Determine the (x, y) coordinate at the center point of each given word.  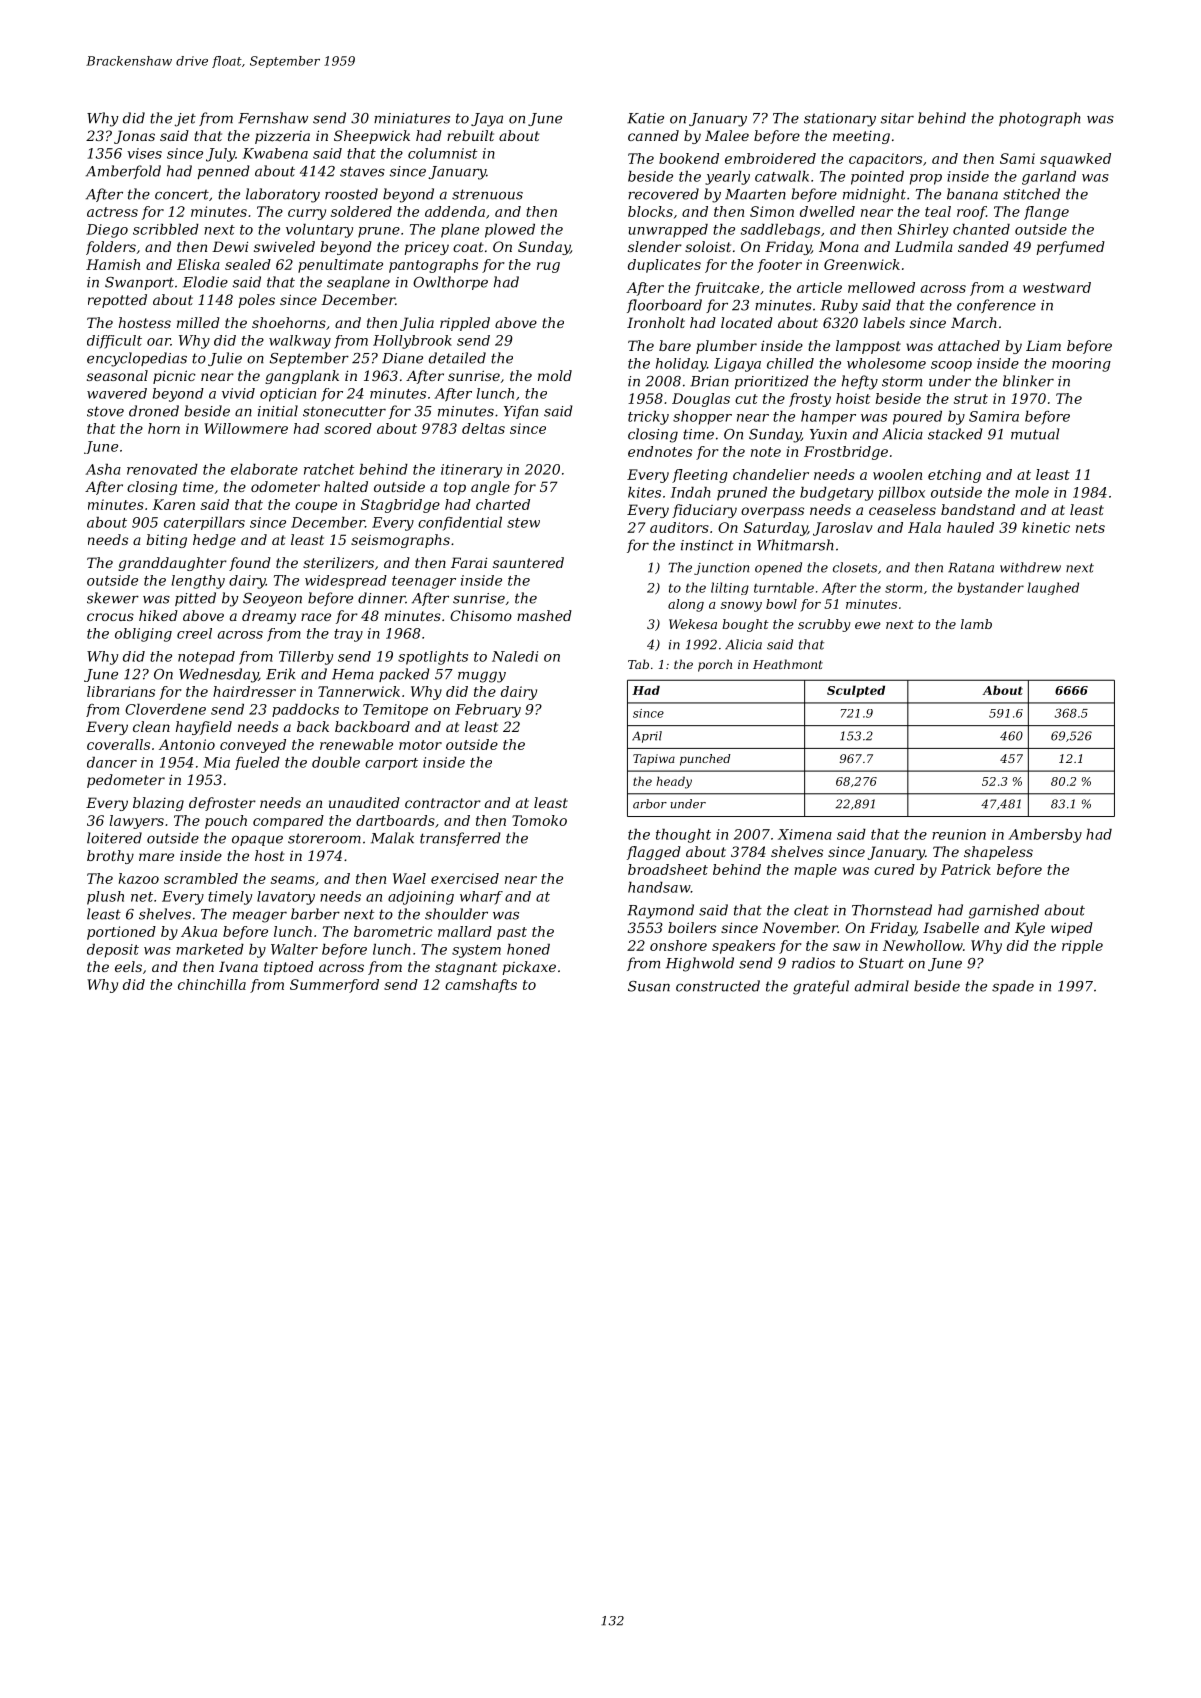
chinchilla (212, 984)
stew (523, 523)
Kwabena (275, 153)
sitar (897, 118)
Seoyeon (272, 600)
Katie (645, 118)
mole (1032, 492)
